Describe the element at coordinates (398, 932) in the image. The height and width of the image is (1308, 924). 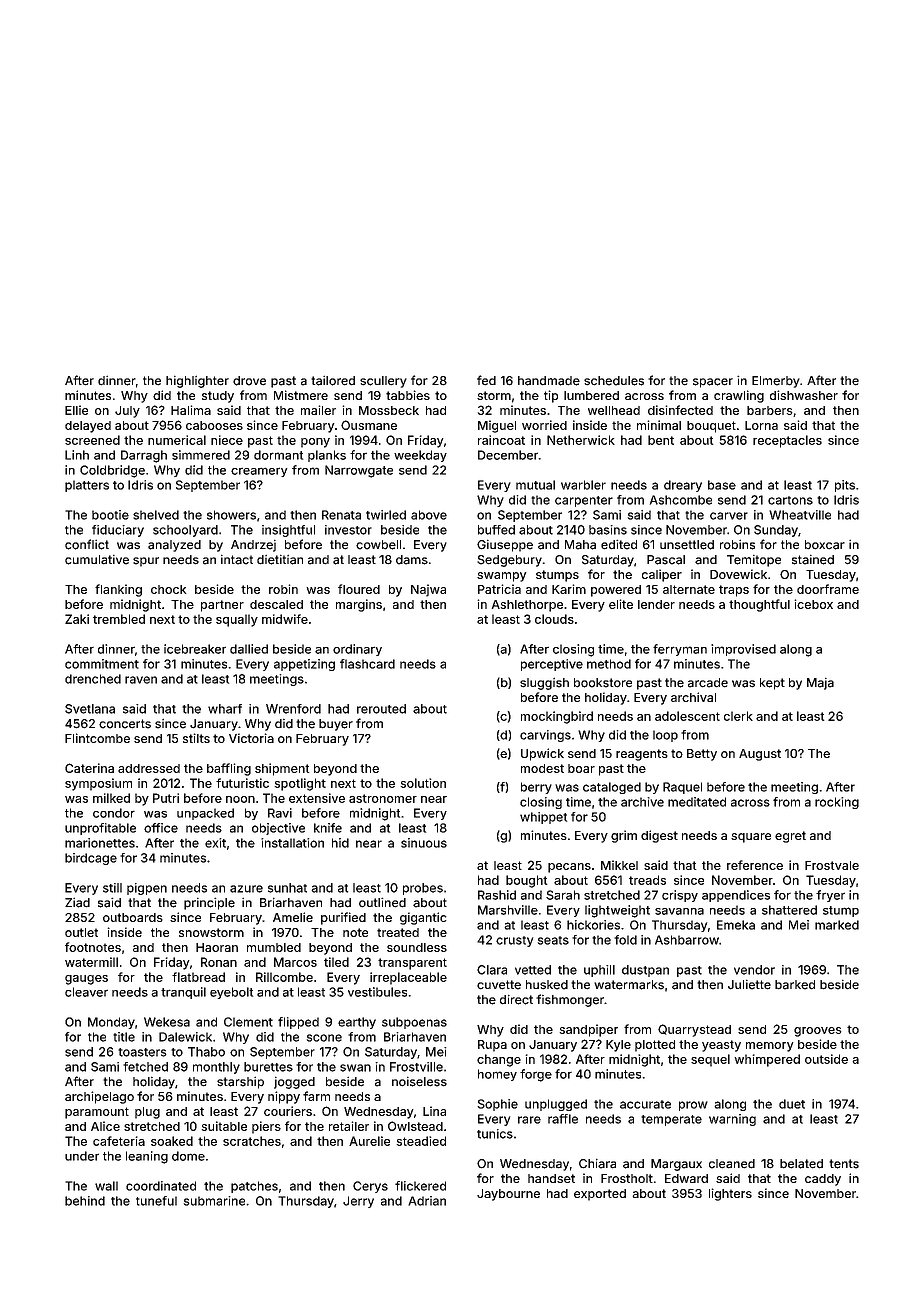
I see `treated` at that location.
